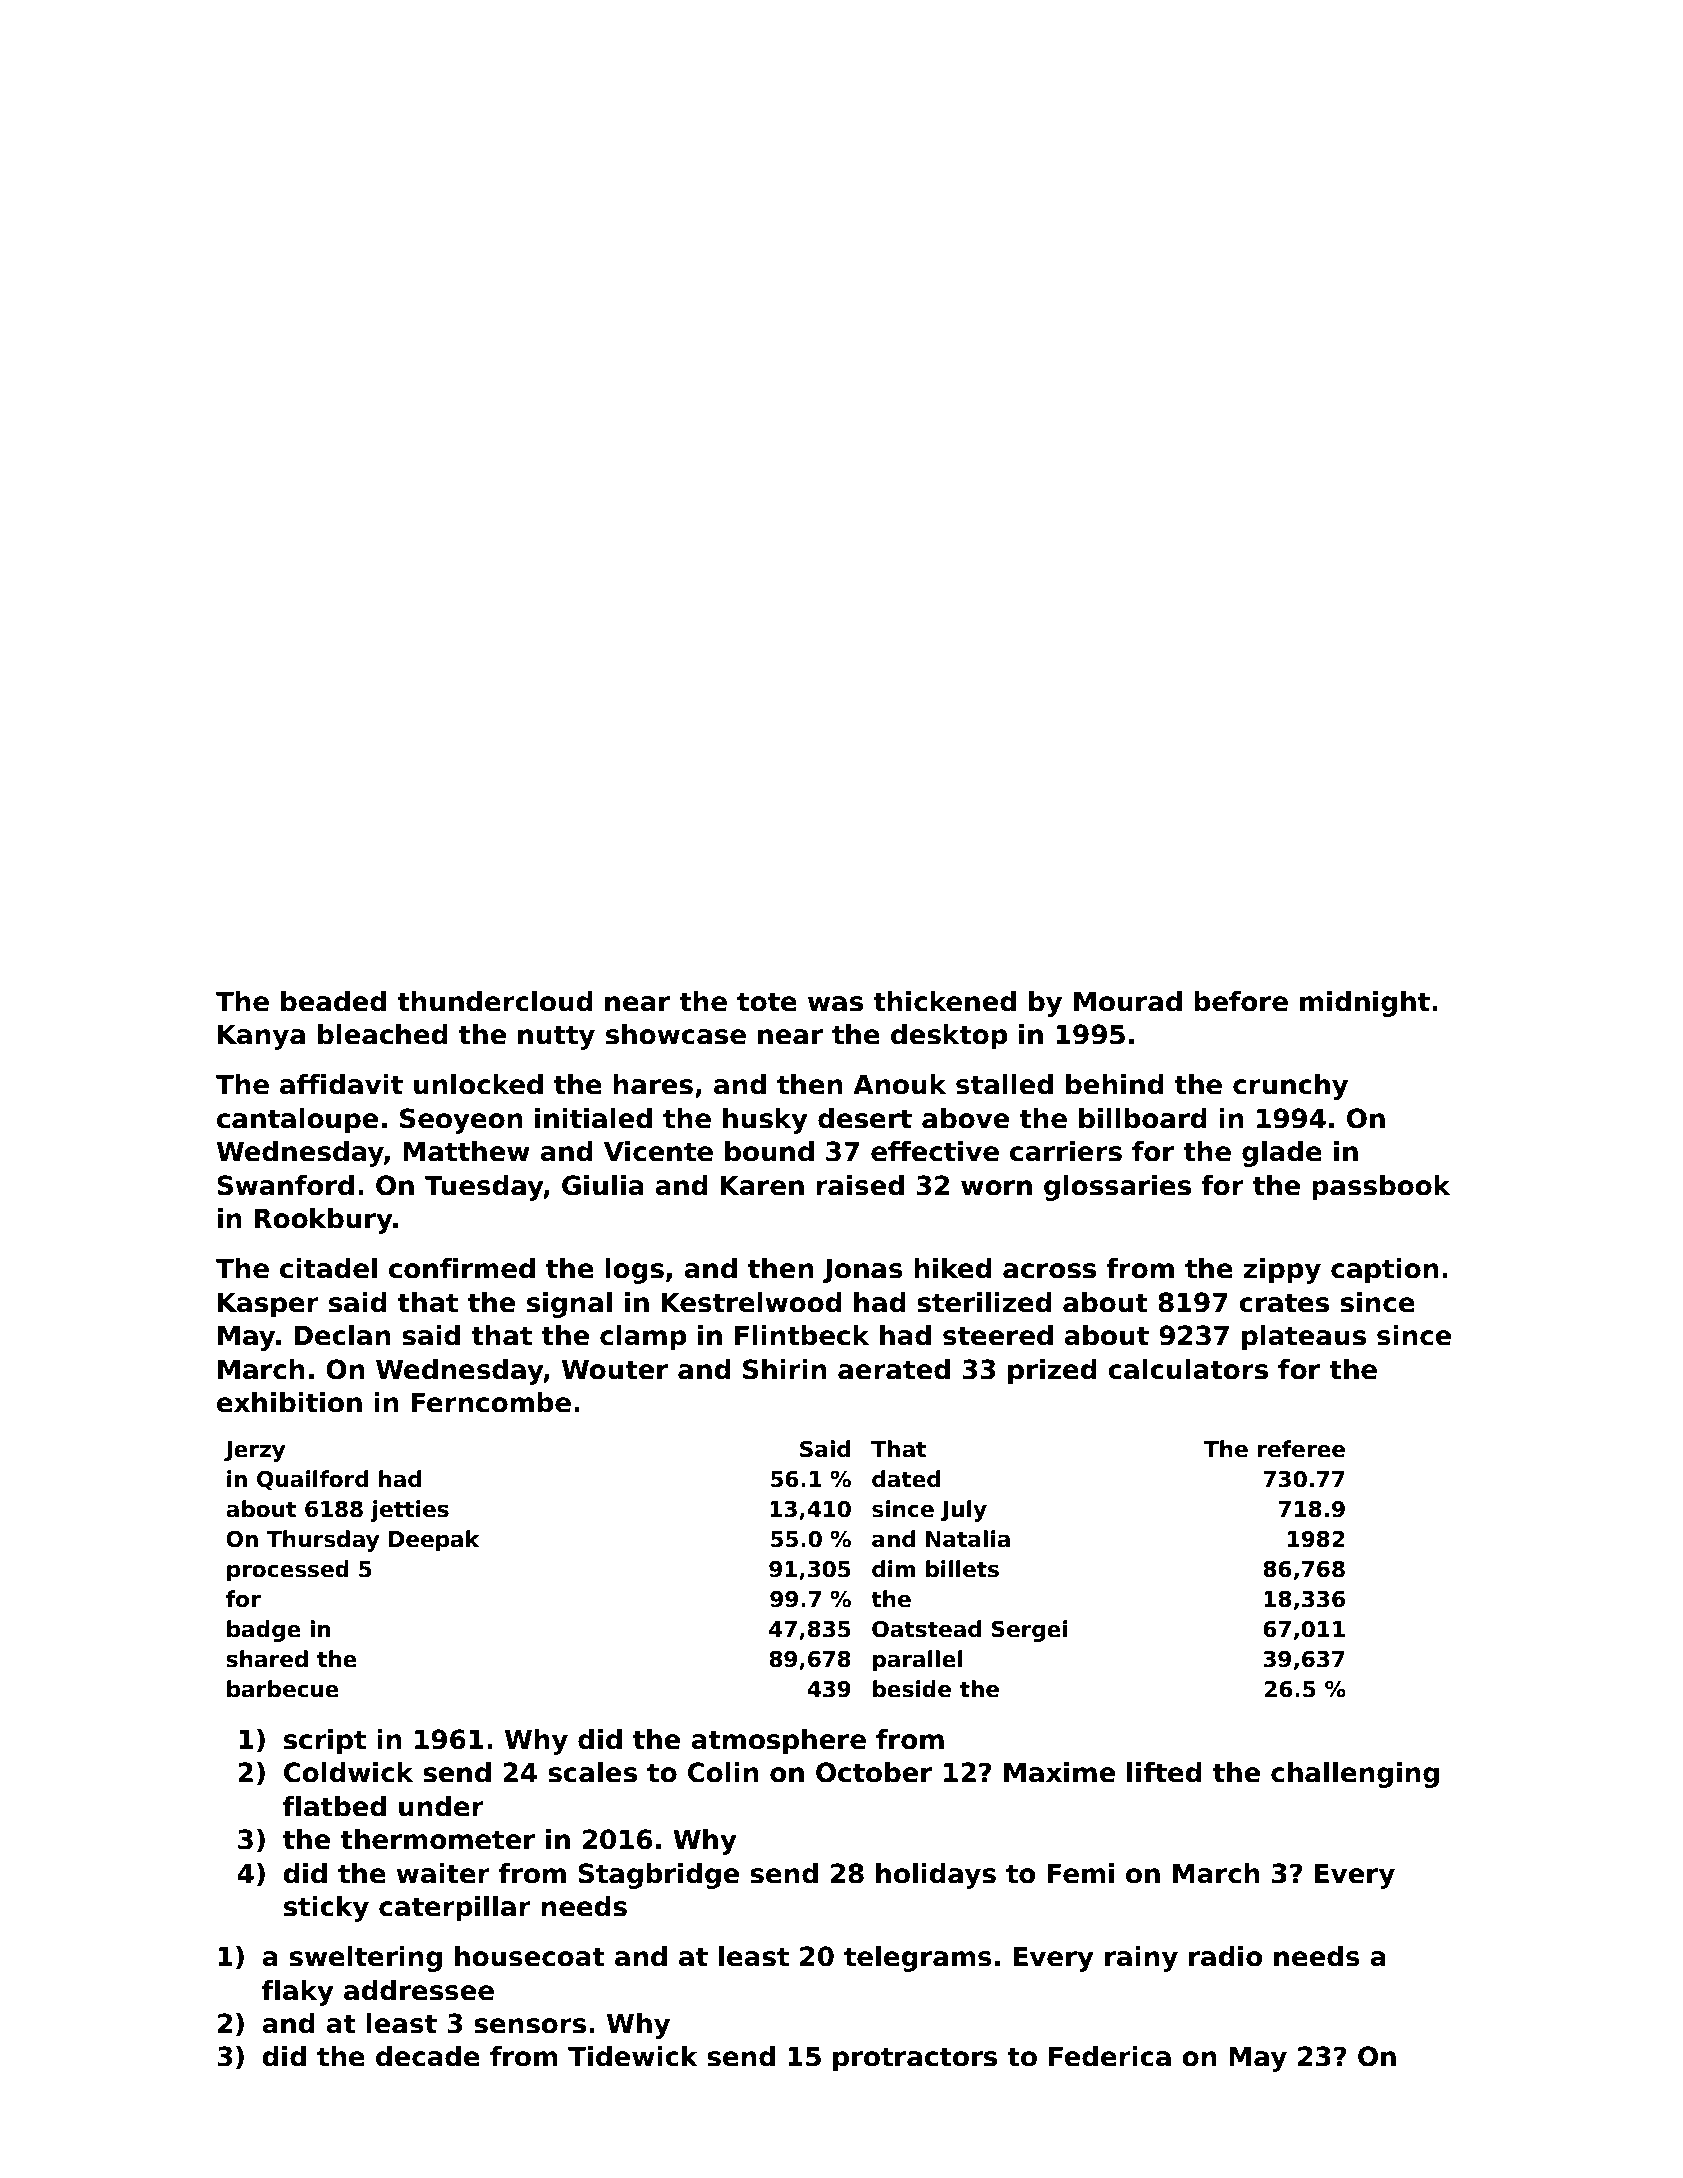 The height and width of the image is (2178, 1683). What do you see at coordinates (915, 2059) in the image?
I see `protractors` at bounding box center [915, 2059].
